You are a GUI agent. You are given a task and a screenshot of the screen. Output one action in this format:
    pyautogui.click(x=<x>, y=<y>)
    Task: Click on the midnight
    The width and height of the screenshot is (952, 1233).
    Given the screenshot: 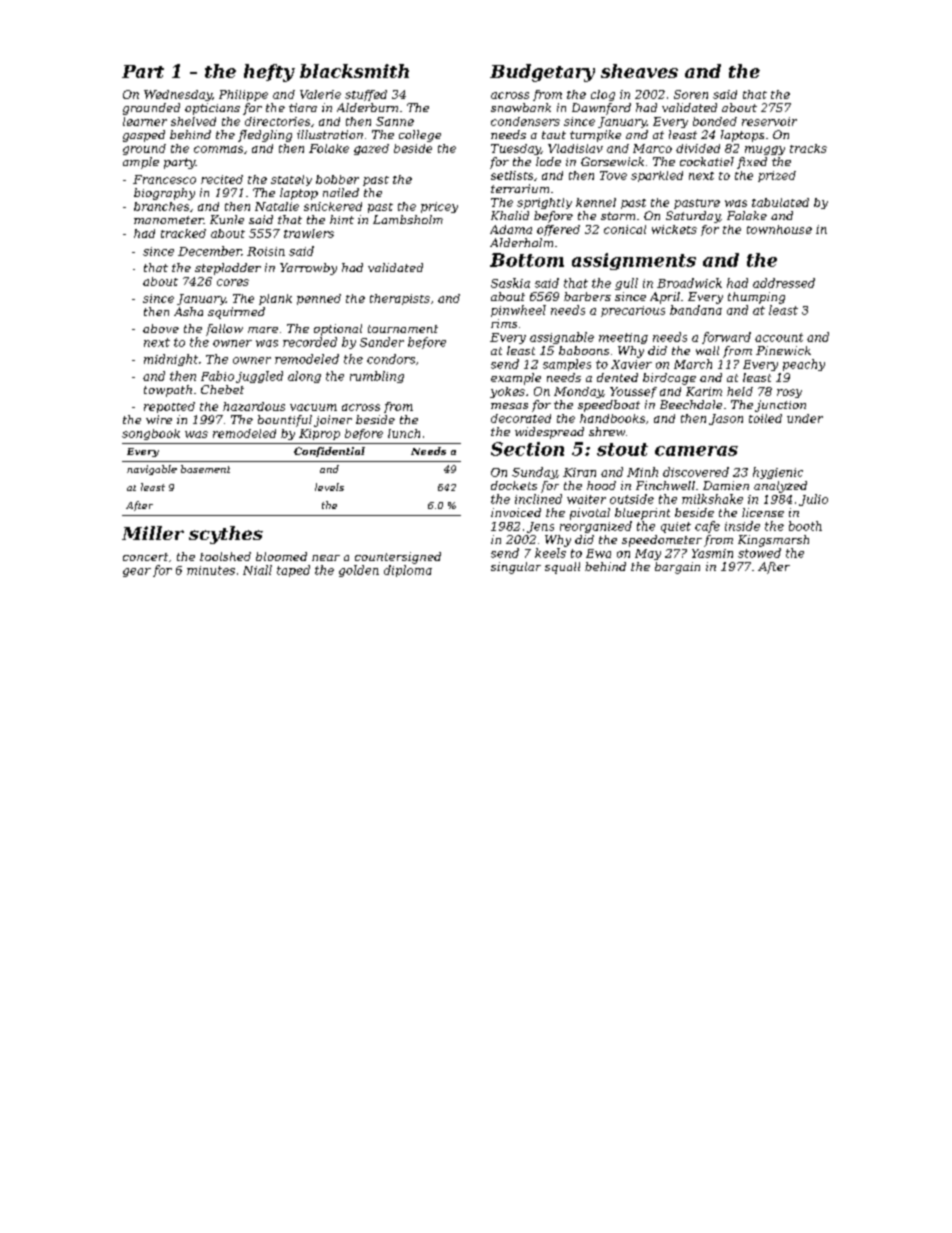 What is the action you would take?
    pyautogui.click(x=171, y=360)
